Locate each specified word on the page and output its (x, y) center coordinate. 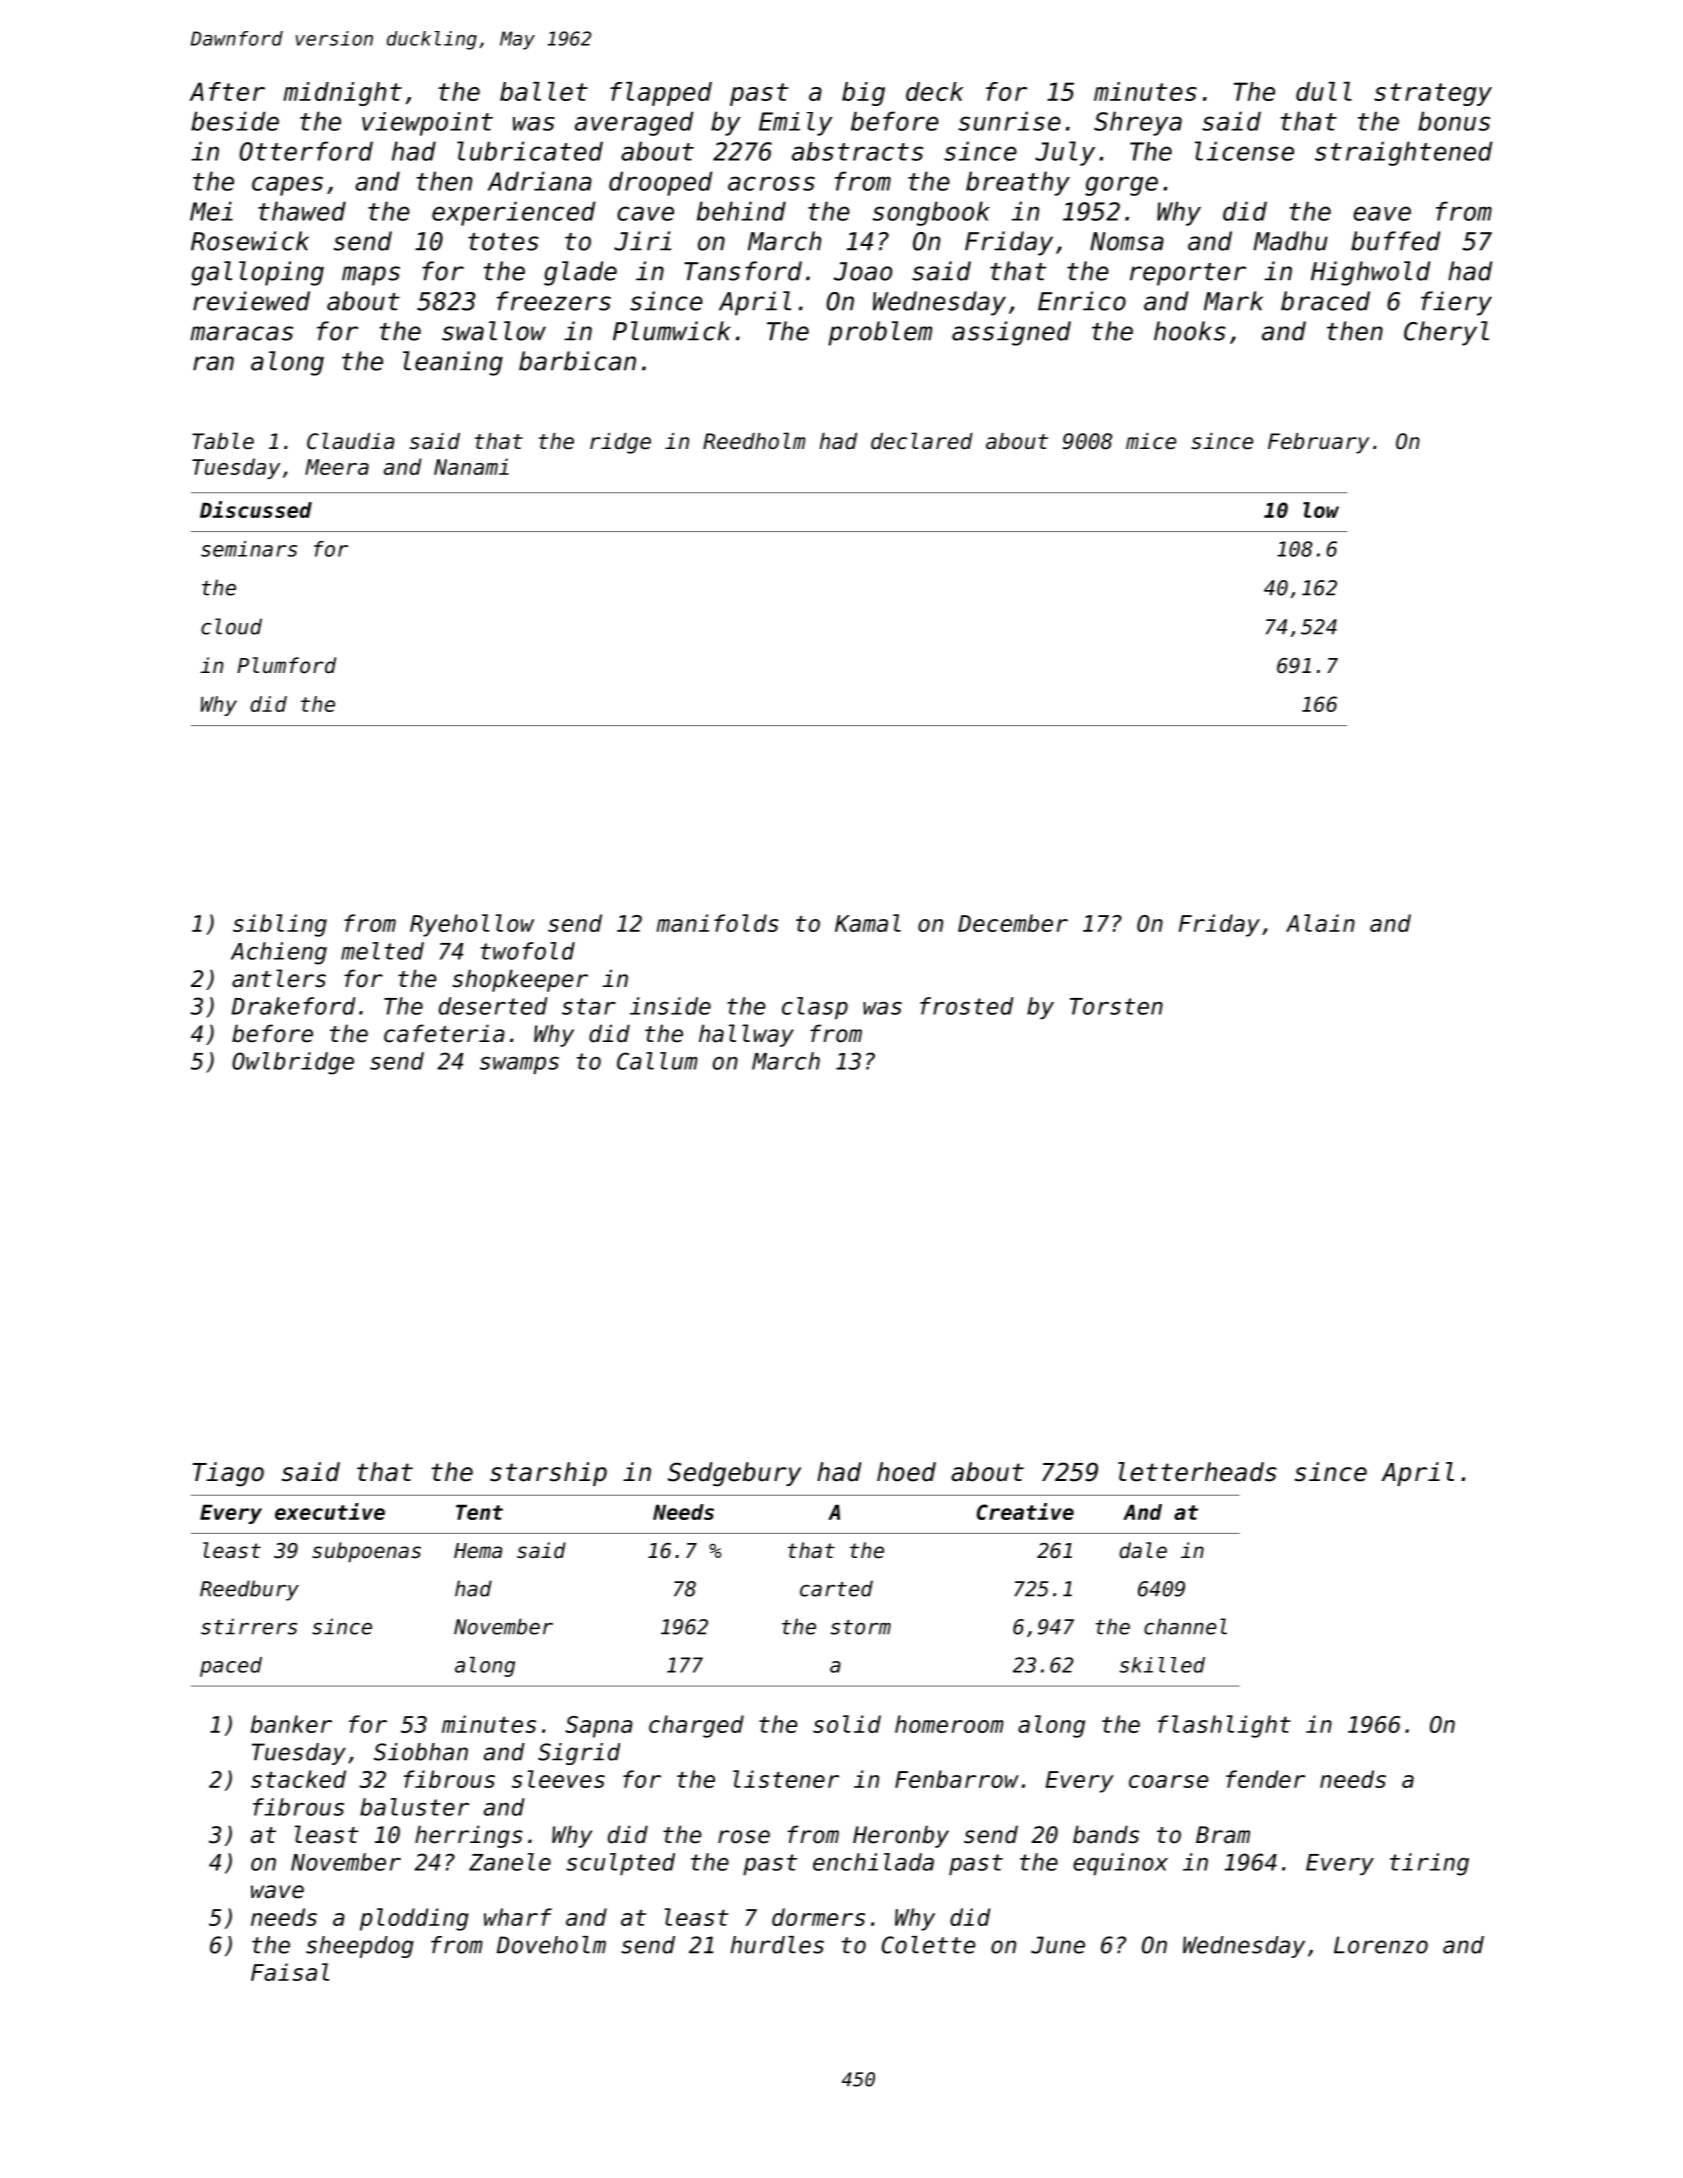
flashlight (1224, 1726)
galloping (257, 273)
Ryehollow (472, 925)
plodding (414, 1919)
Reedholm (754, 441)
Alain (1320, 923)
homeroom (949, 1724)
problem (880, 333)
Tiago (228, 1474)
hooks (1190, 331)
